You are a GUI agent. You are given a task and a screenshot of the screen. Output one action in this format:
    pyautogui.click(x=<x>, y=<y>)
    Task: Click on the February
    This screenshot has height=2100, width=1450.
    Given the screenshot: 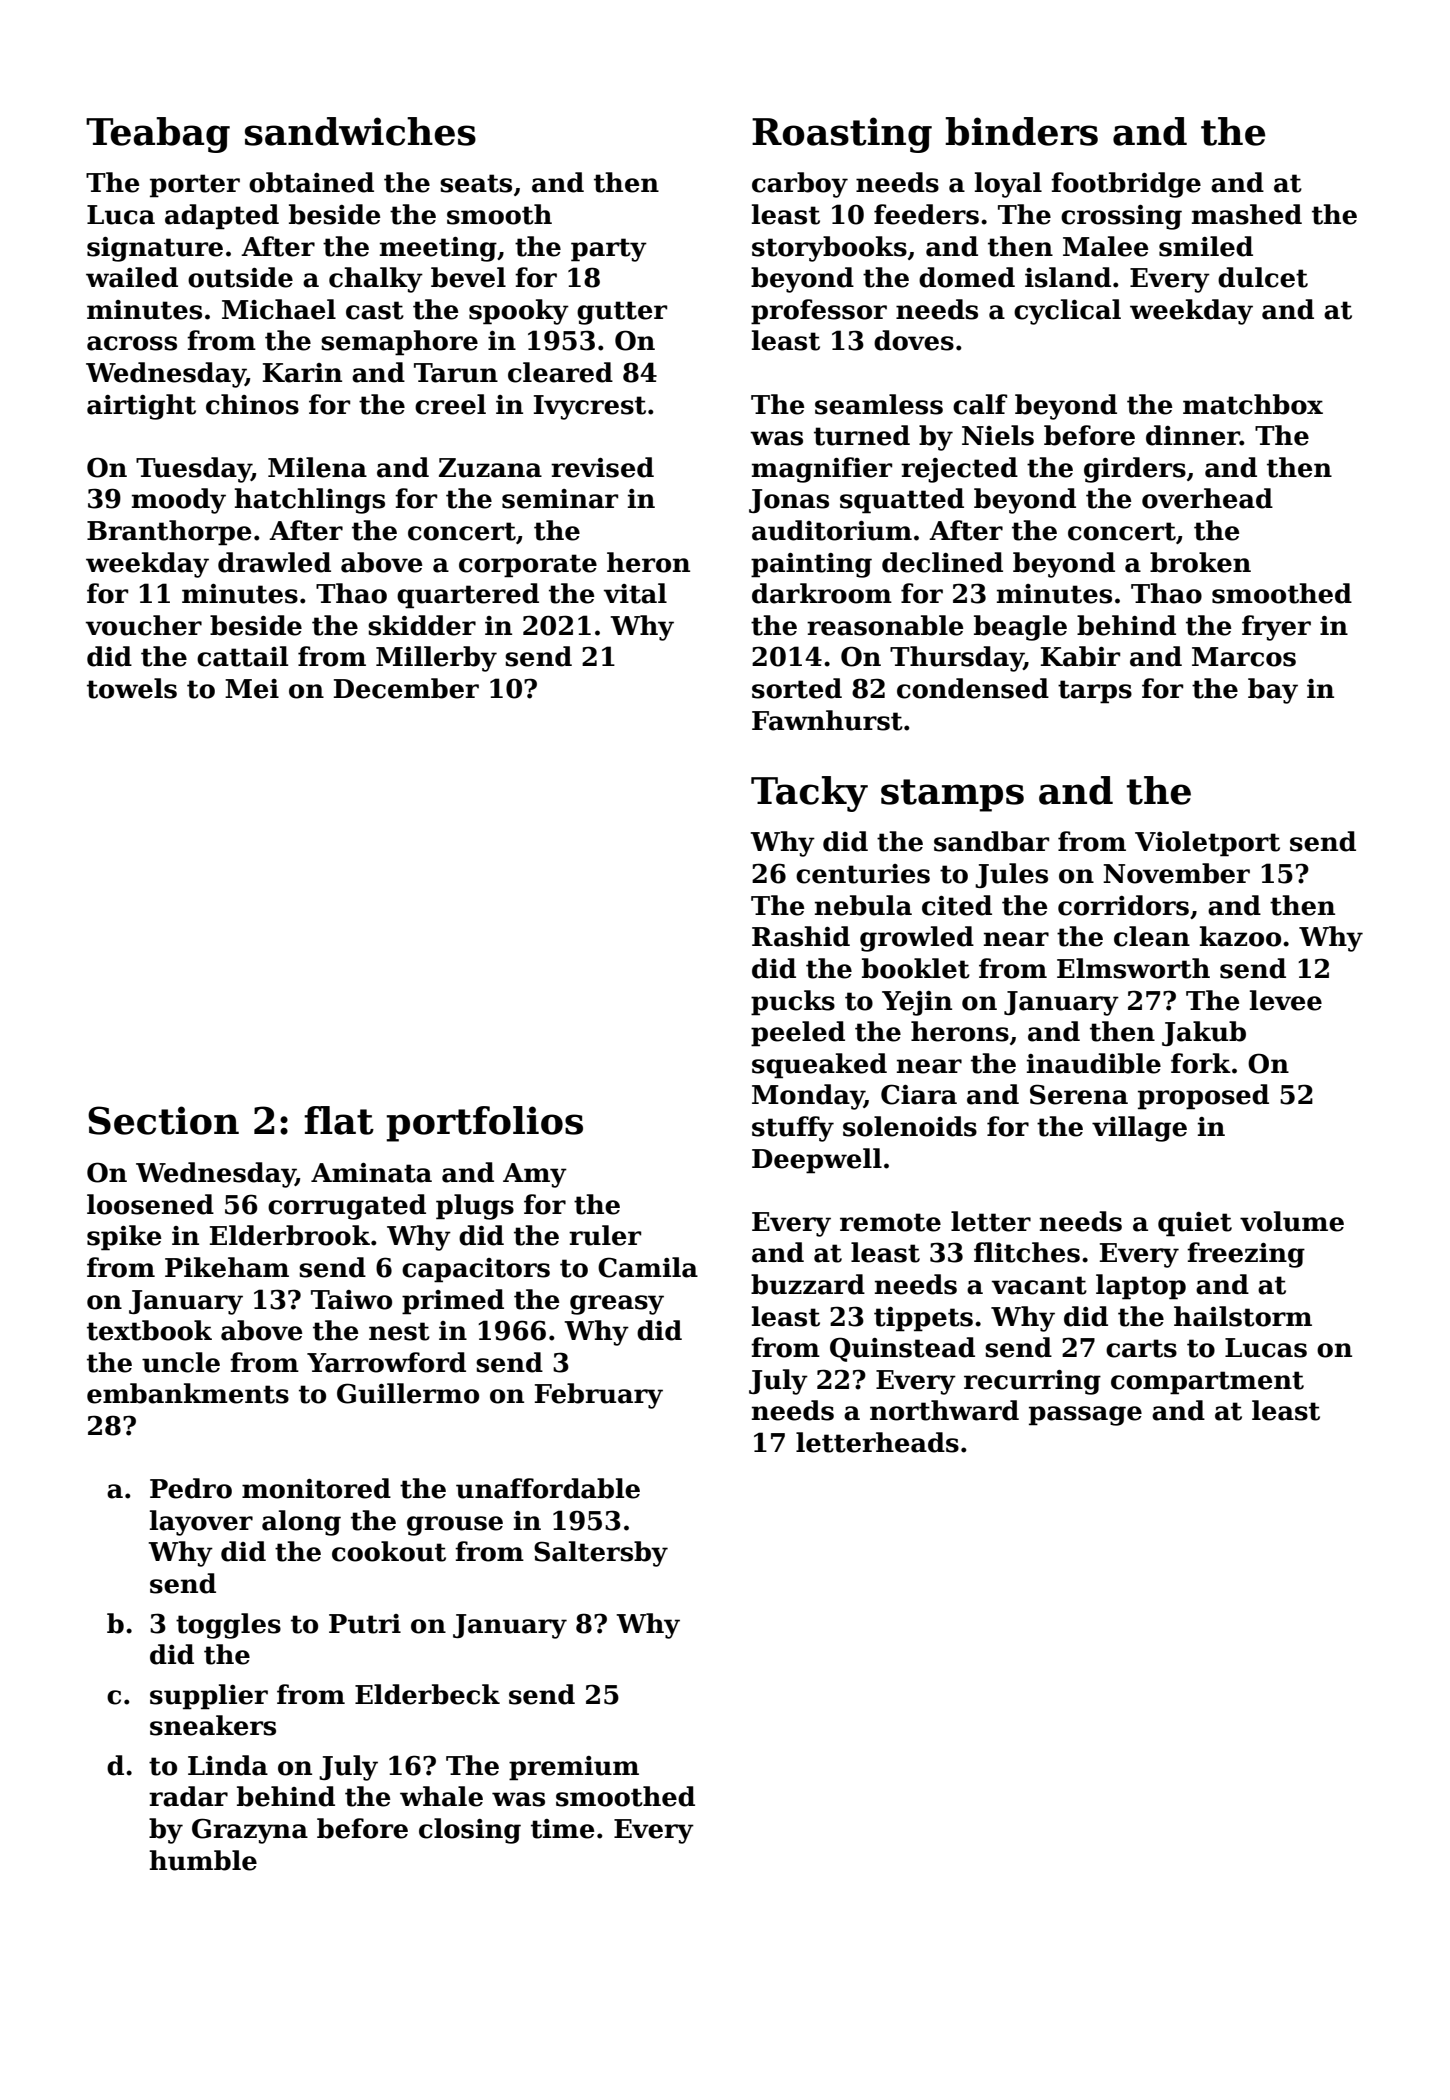 What is the action you would take?
    pyautogui.click(x=599, y=1396)
